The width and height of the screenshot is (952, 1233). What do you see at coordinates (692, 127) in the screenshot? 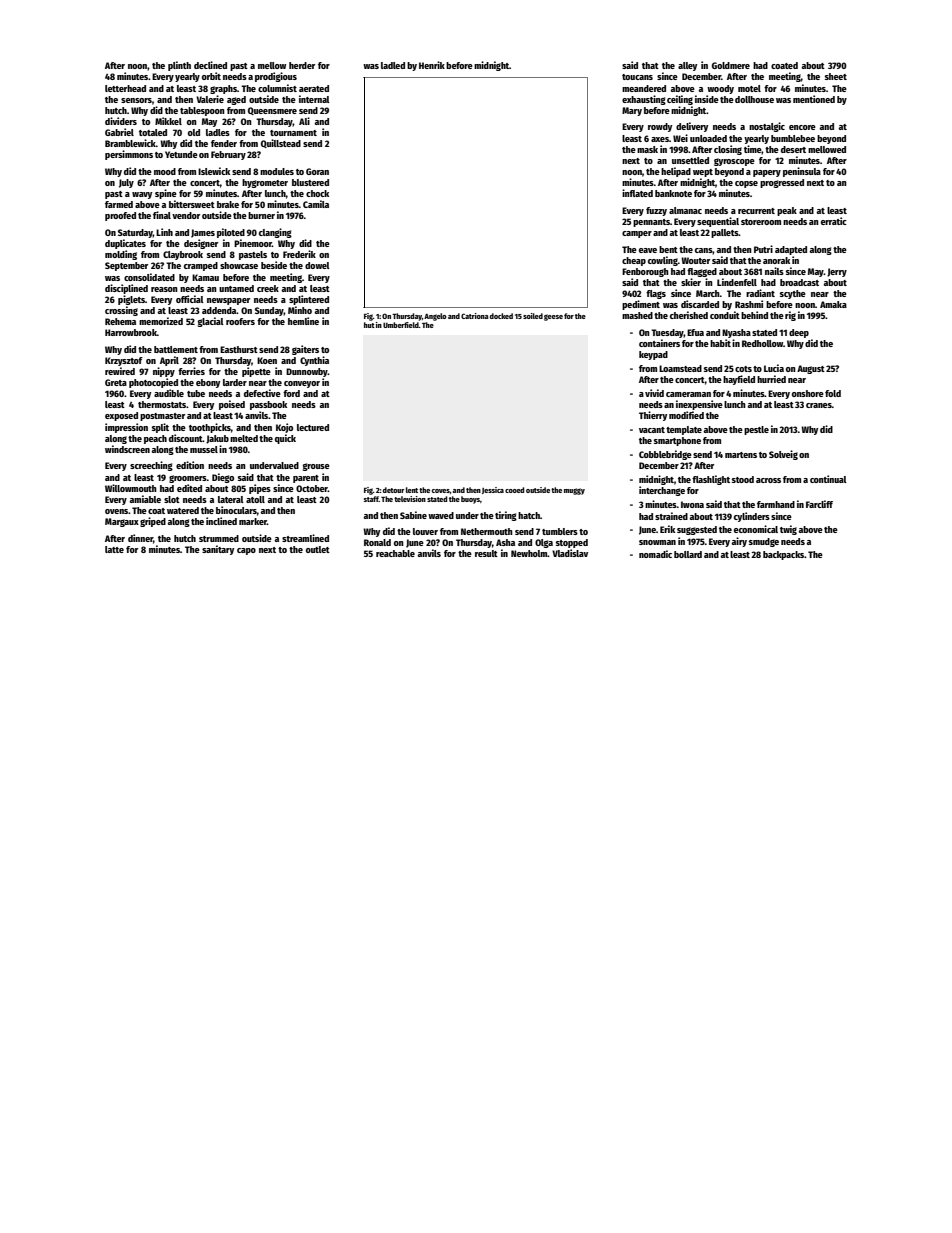
I see `delivery` at bounding box center [692, 127].
